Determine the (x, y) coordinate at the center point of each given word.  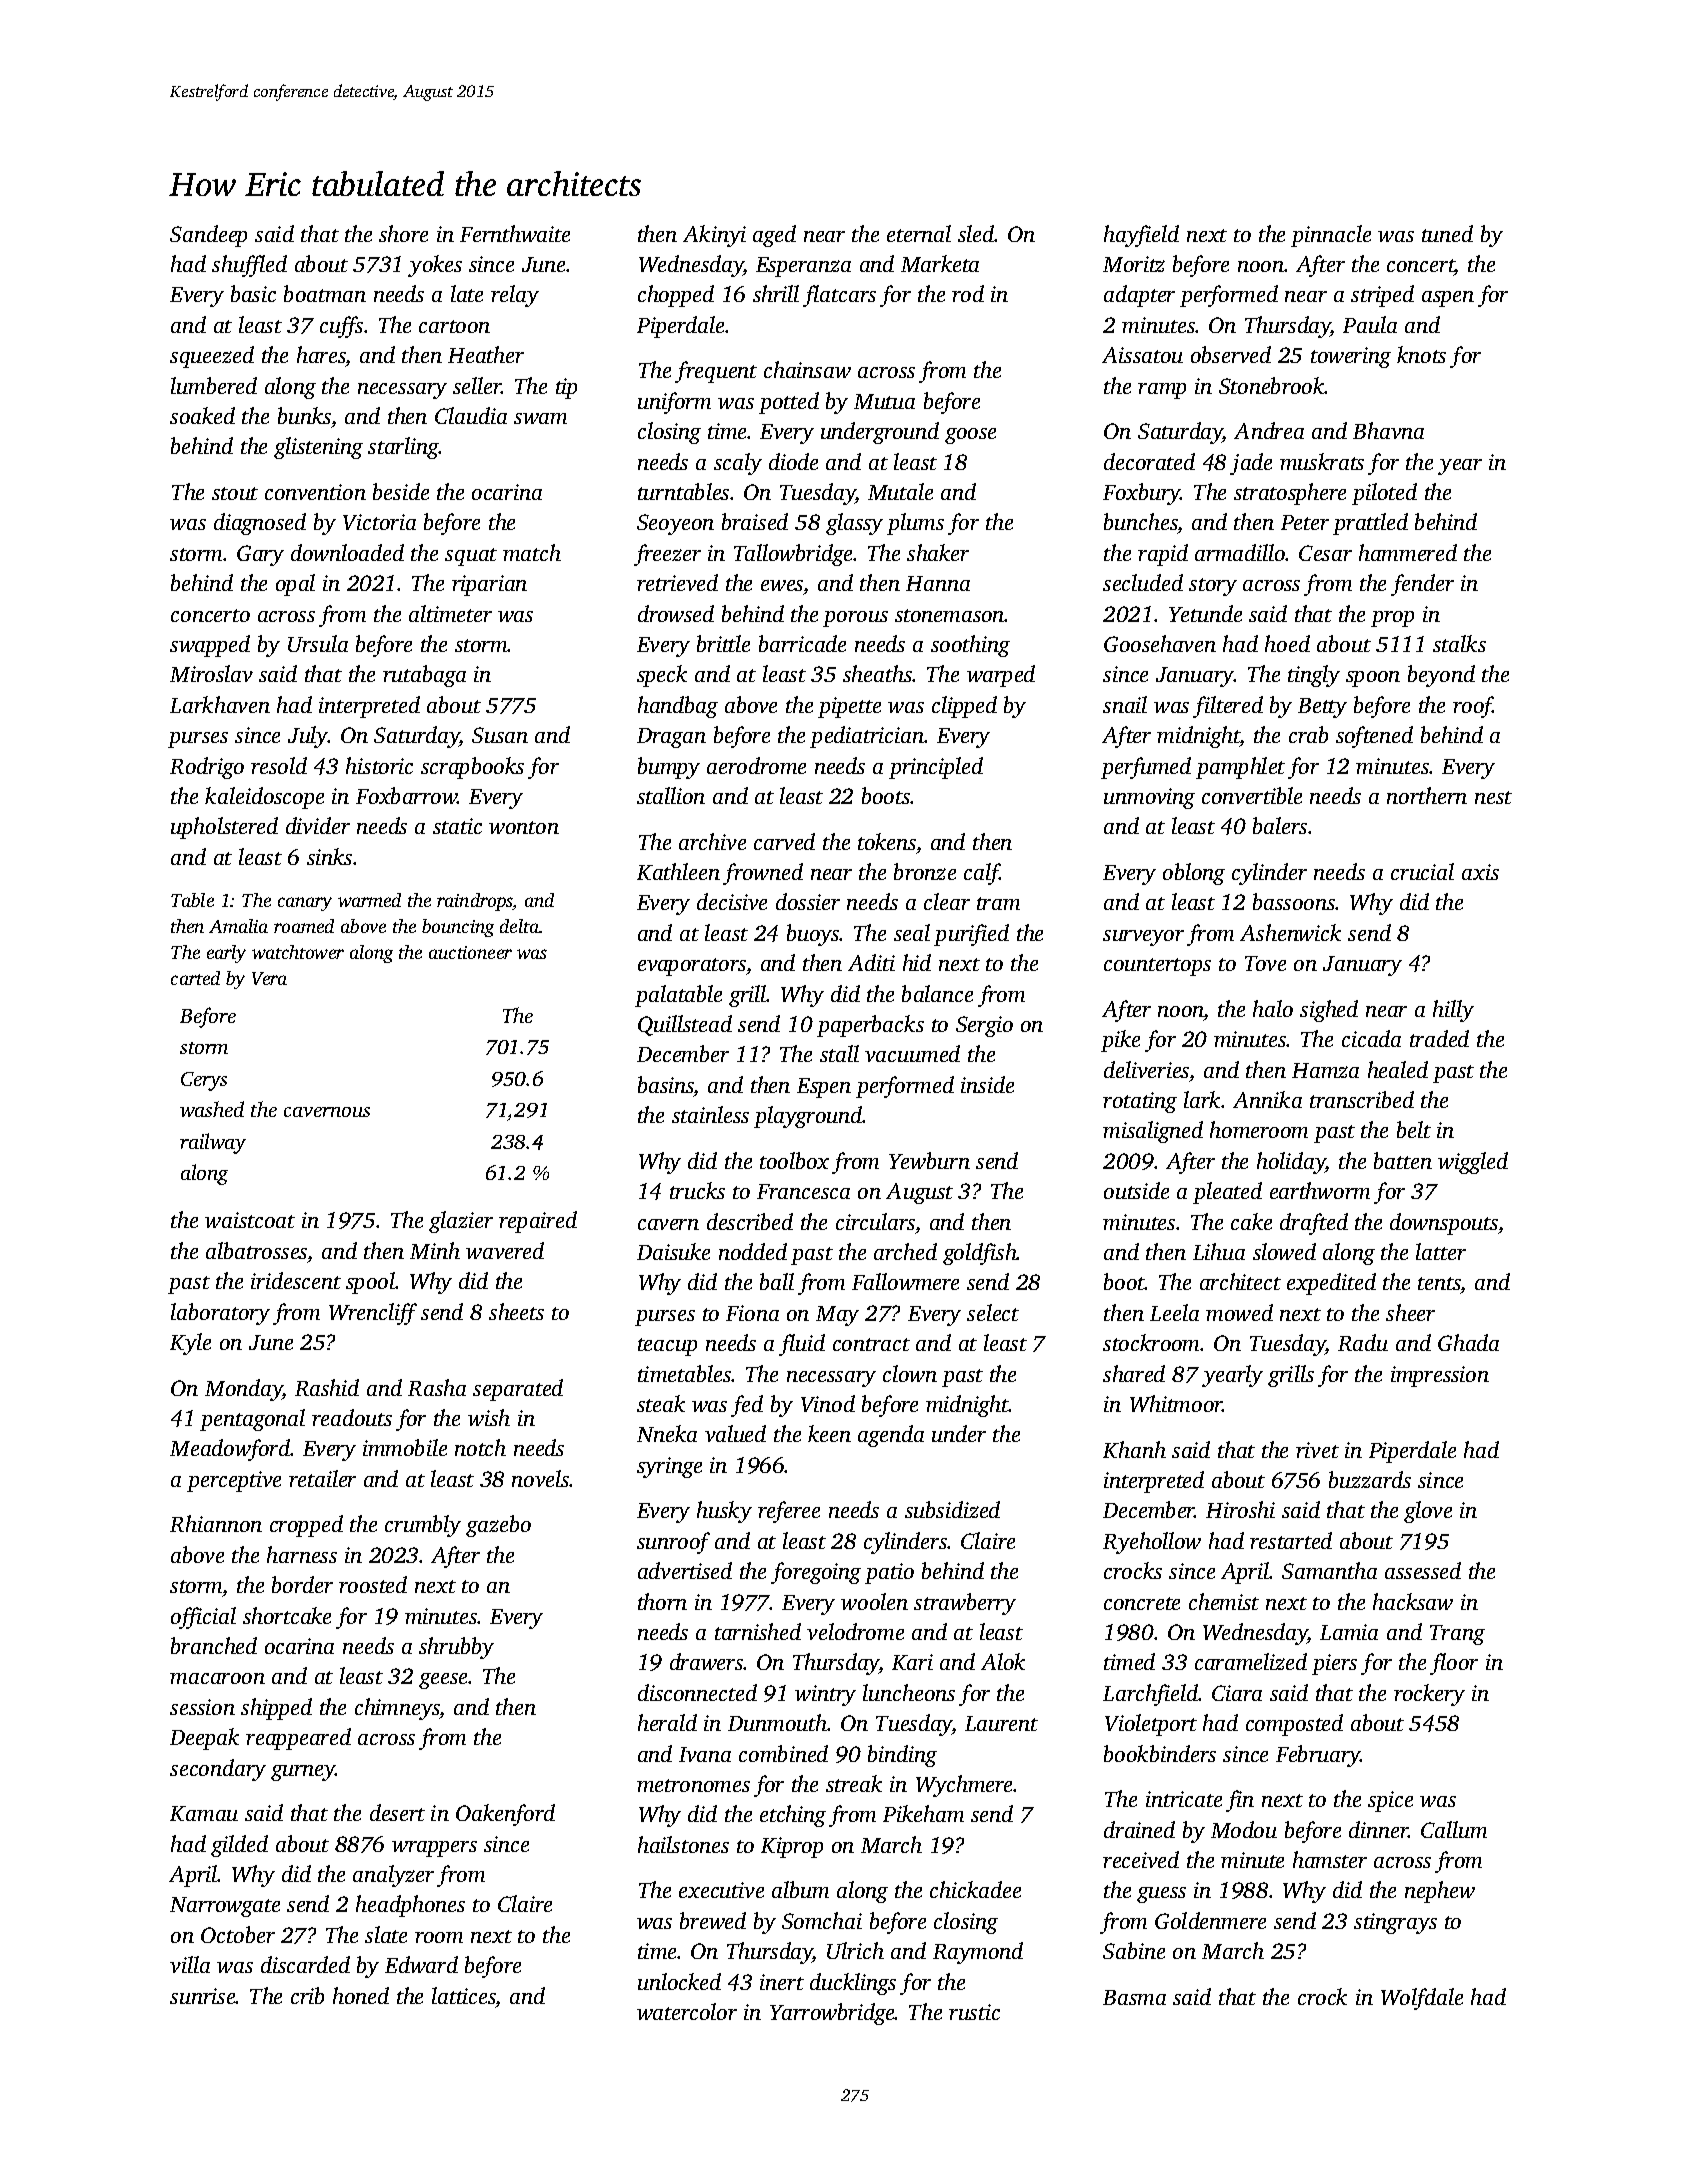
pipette (849, 707)
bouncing (458, 928)
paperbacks (870, 1026)
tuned (1447, 233)
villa (190, 1964)
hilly (1453, 1011)
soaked (202, 415)
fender (1422, 585)
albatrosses (256, 1250)
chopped (676, 296)
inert (782, 1982)
